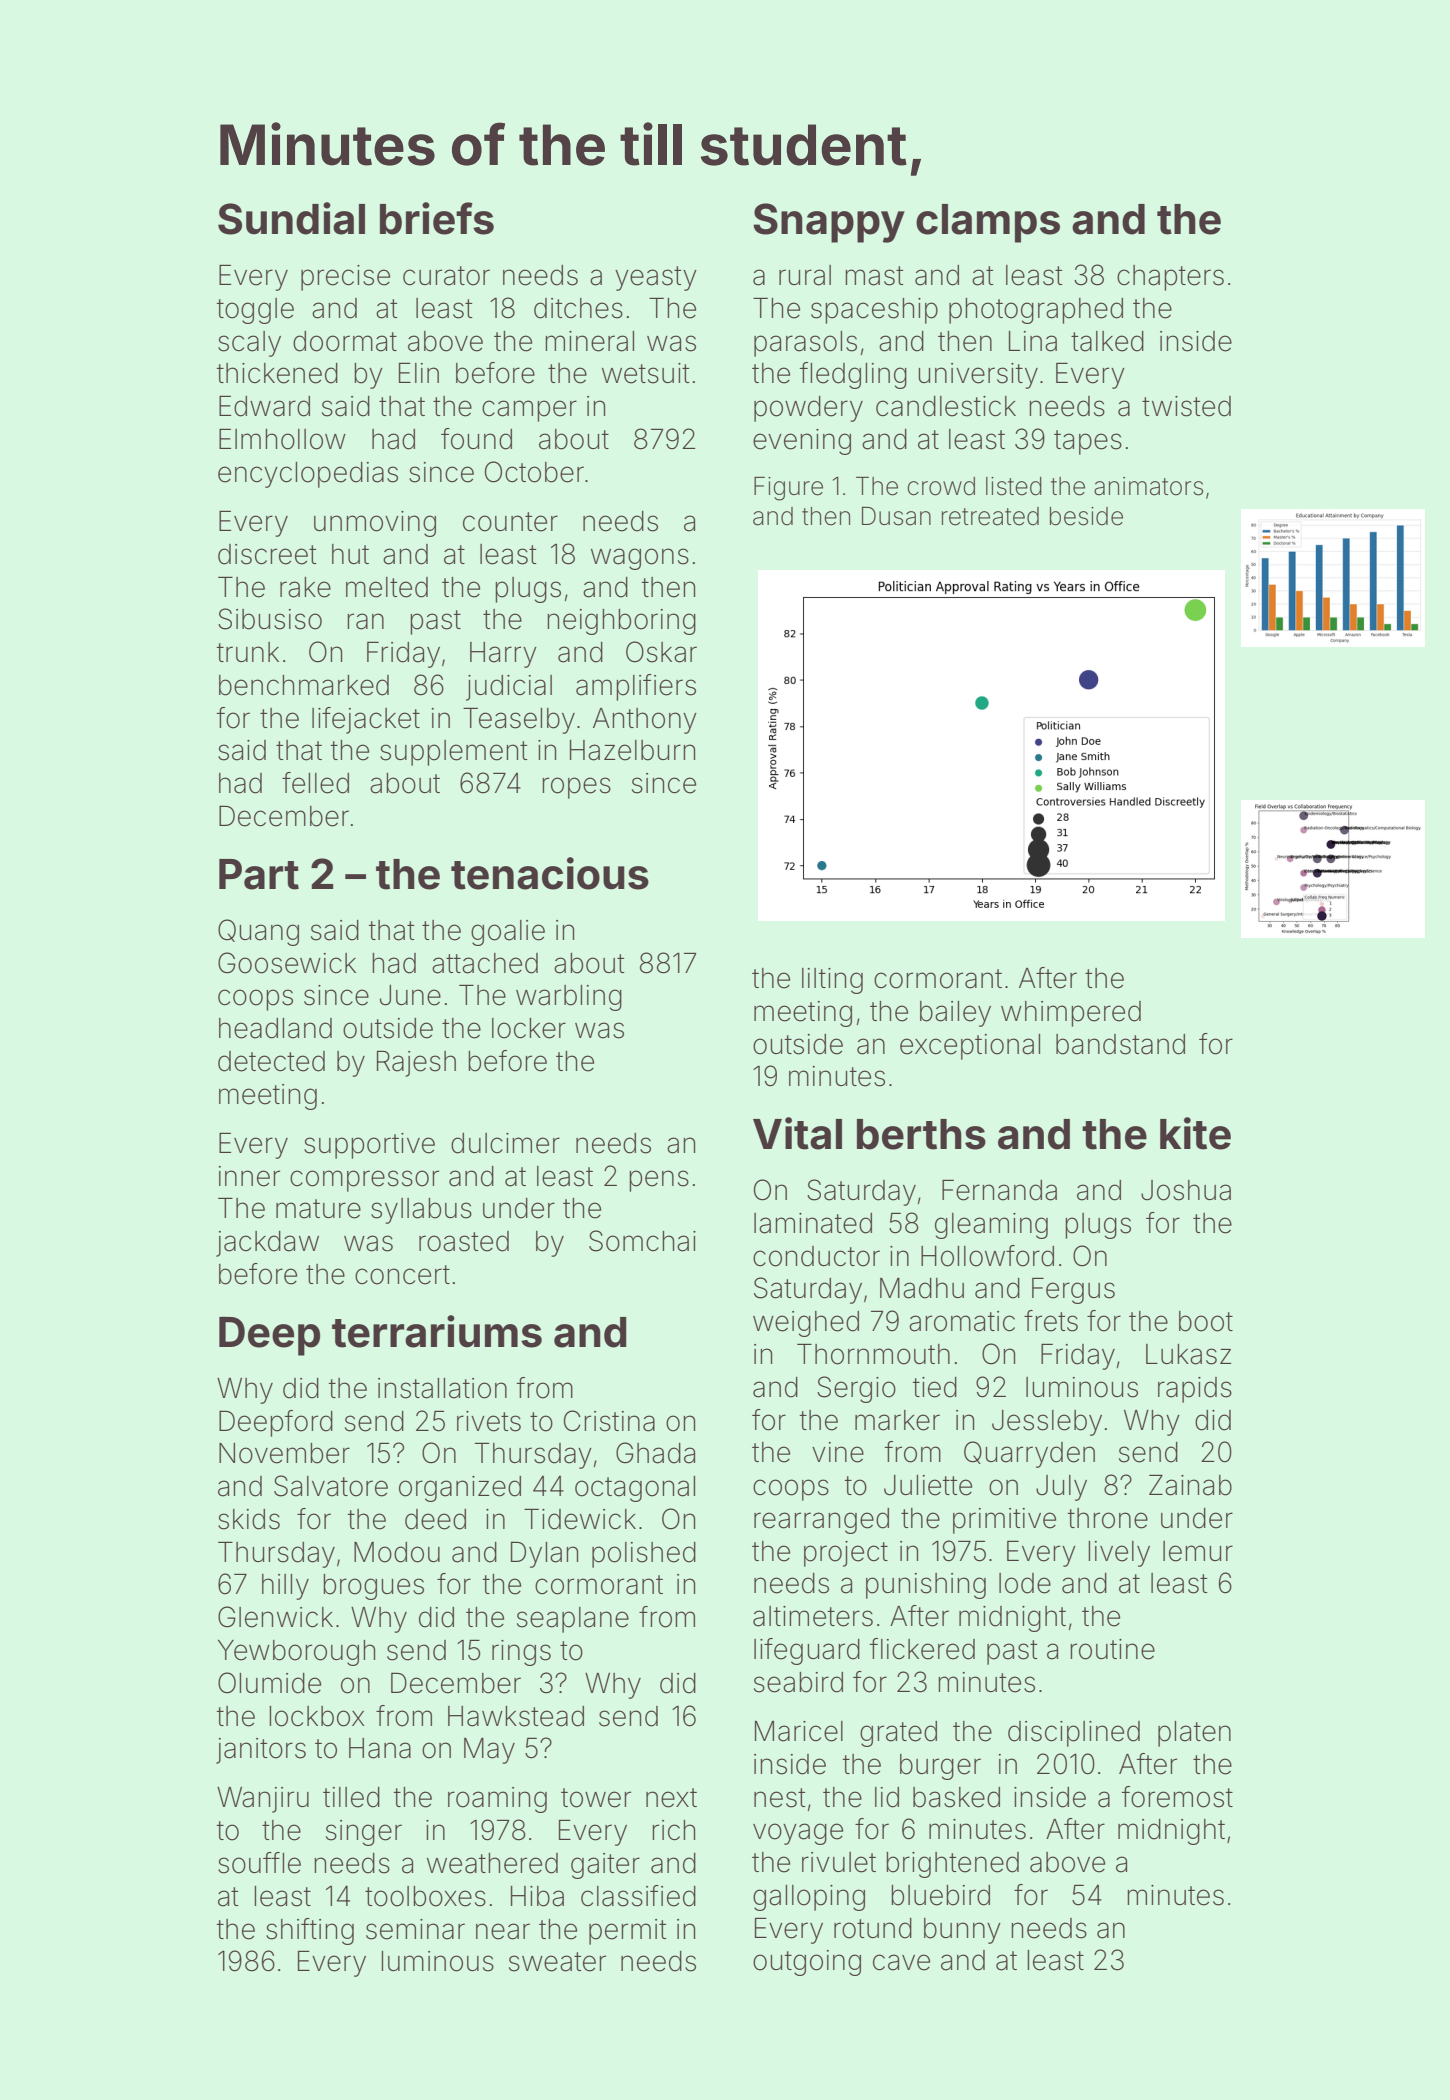  What do you see at coordinates (962, 1321) in the document?
I see `aromatic` at bounding box center [962, 1321].
